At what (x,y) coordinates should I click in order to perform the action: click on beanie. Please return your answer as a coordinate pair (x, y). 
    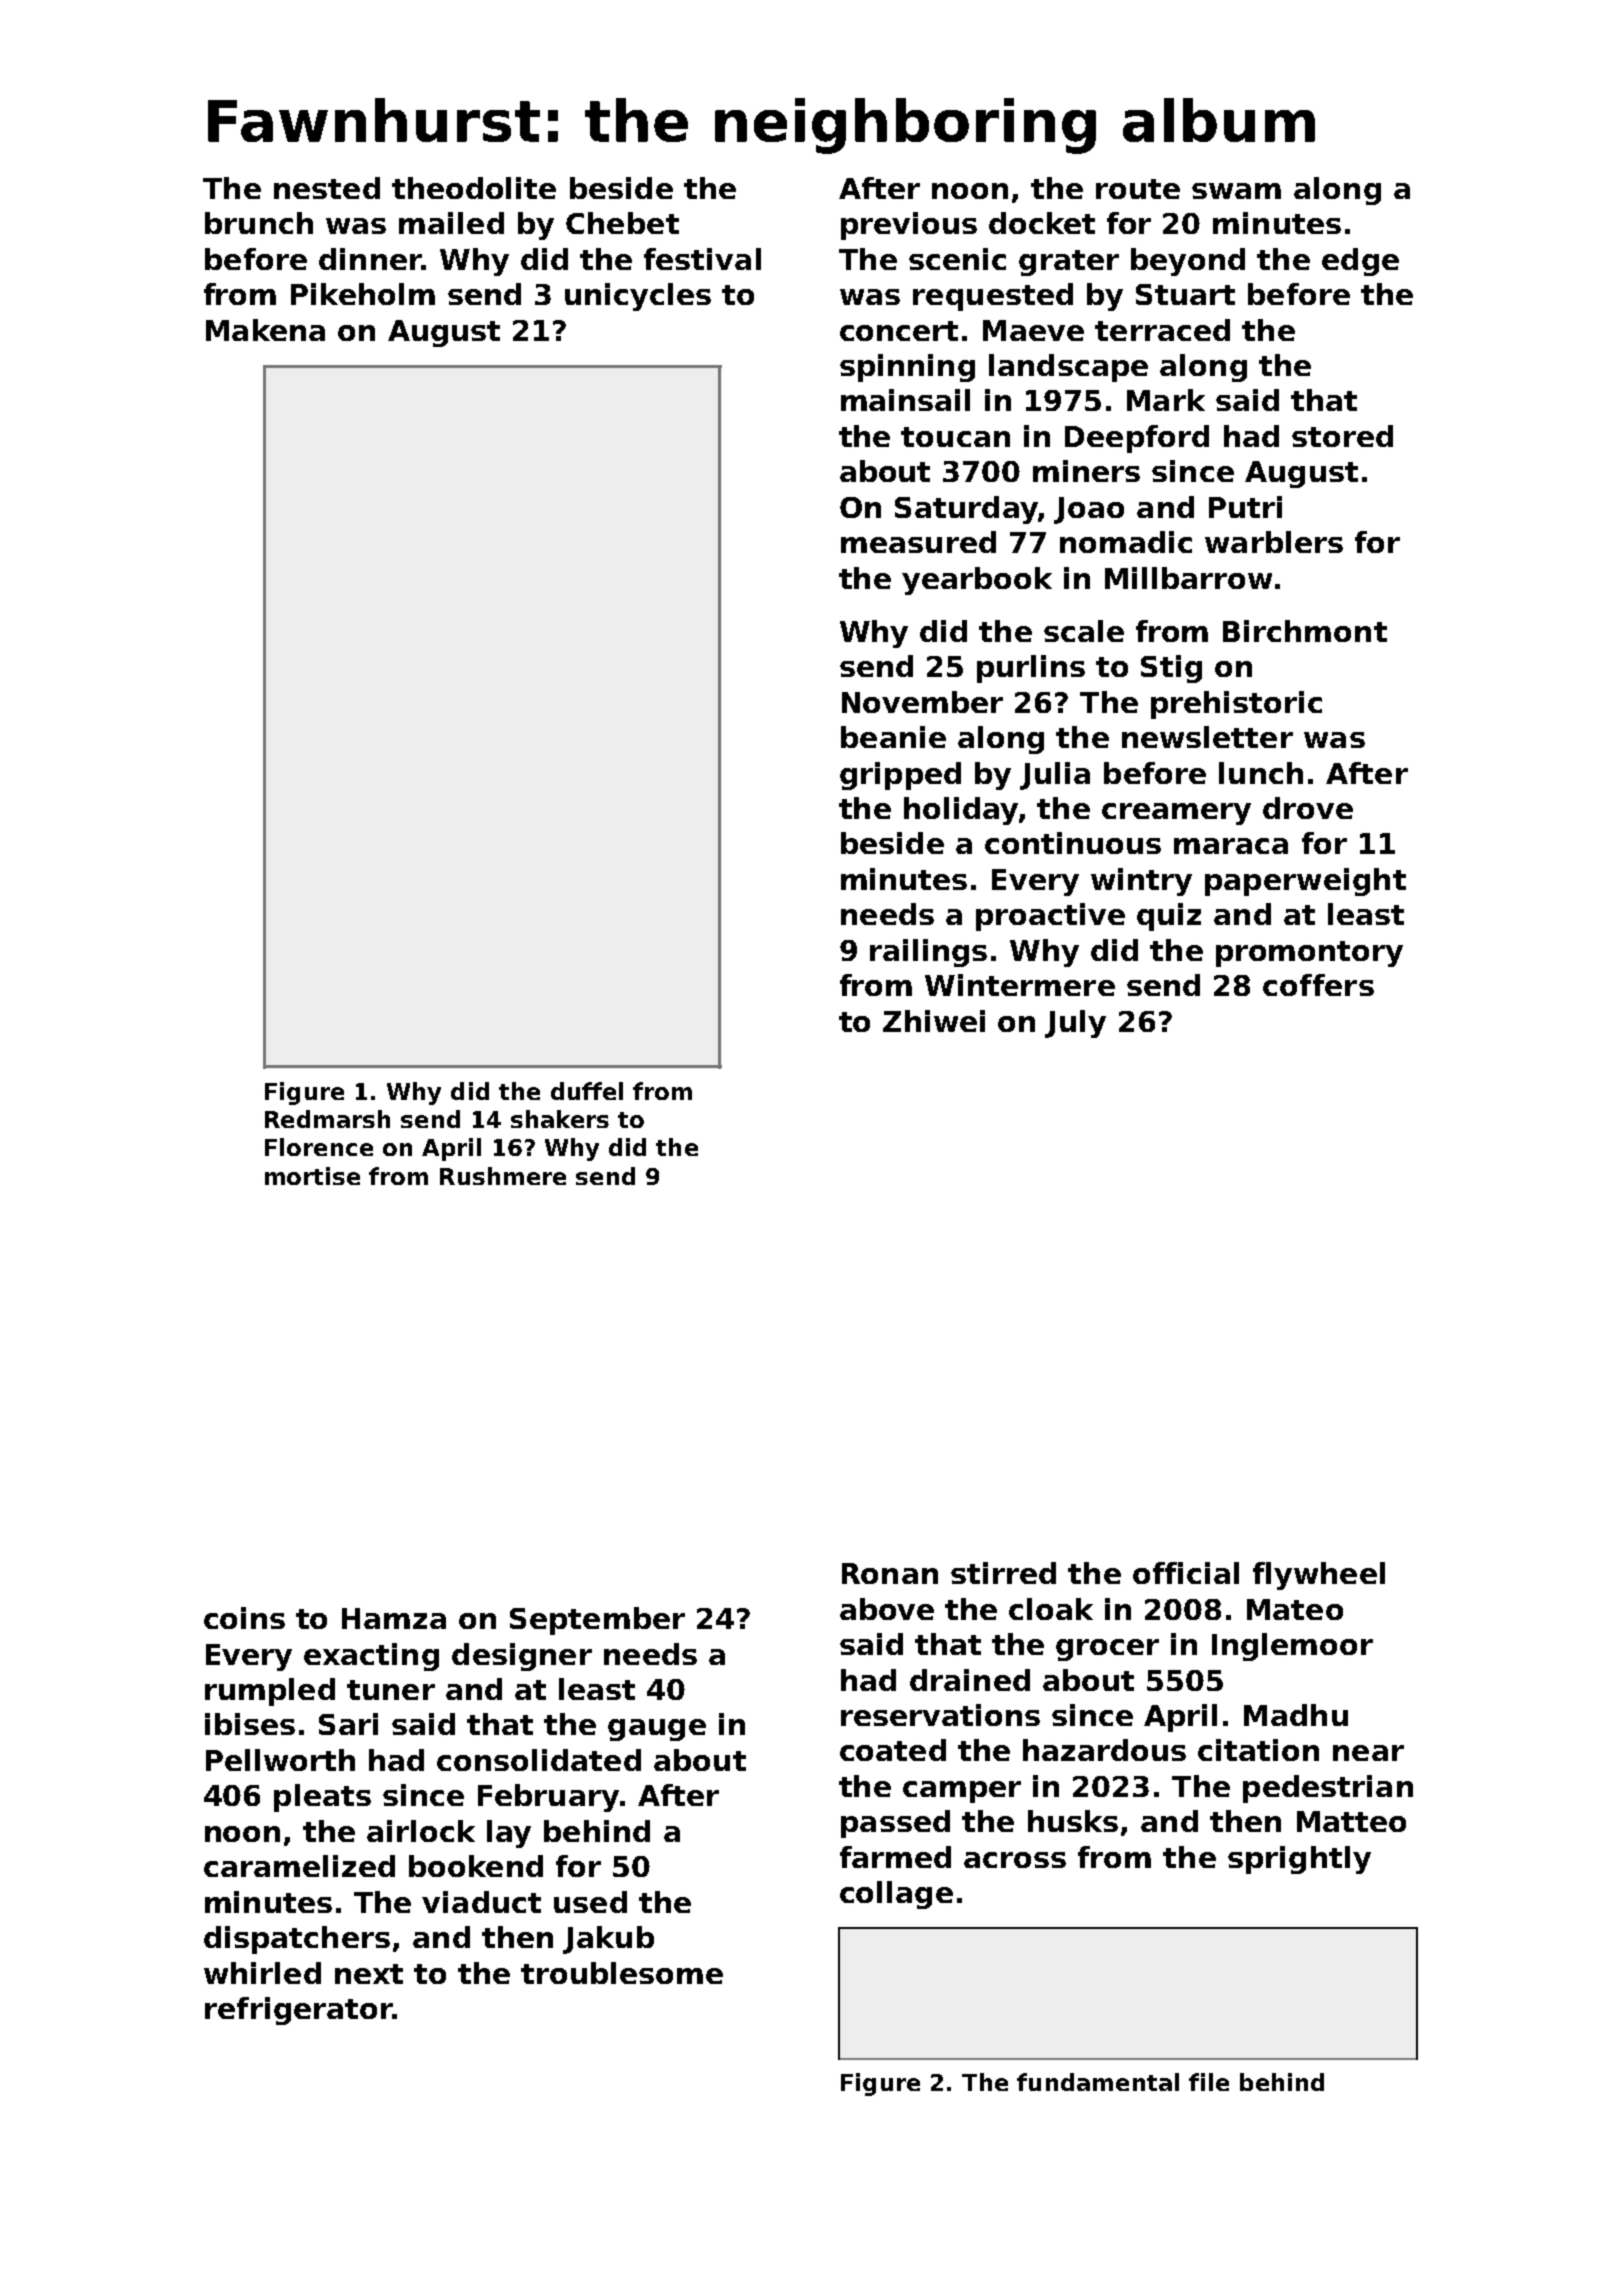
    Looking at the image, I should click on (893, 737).
